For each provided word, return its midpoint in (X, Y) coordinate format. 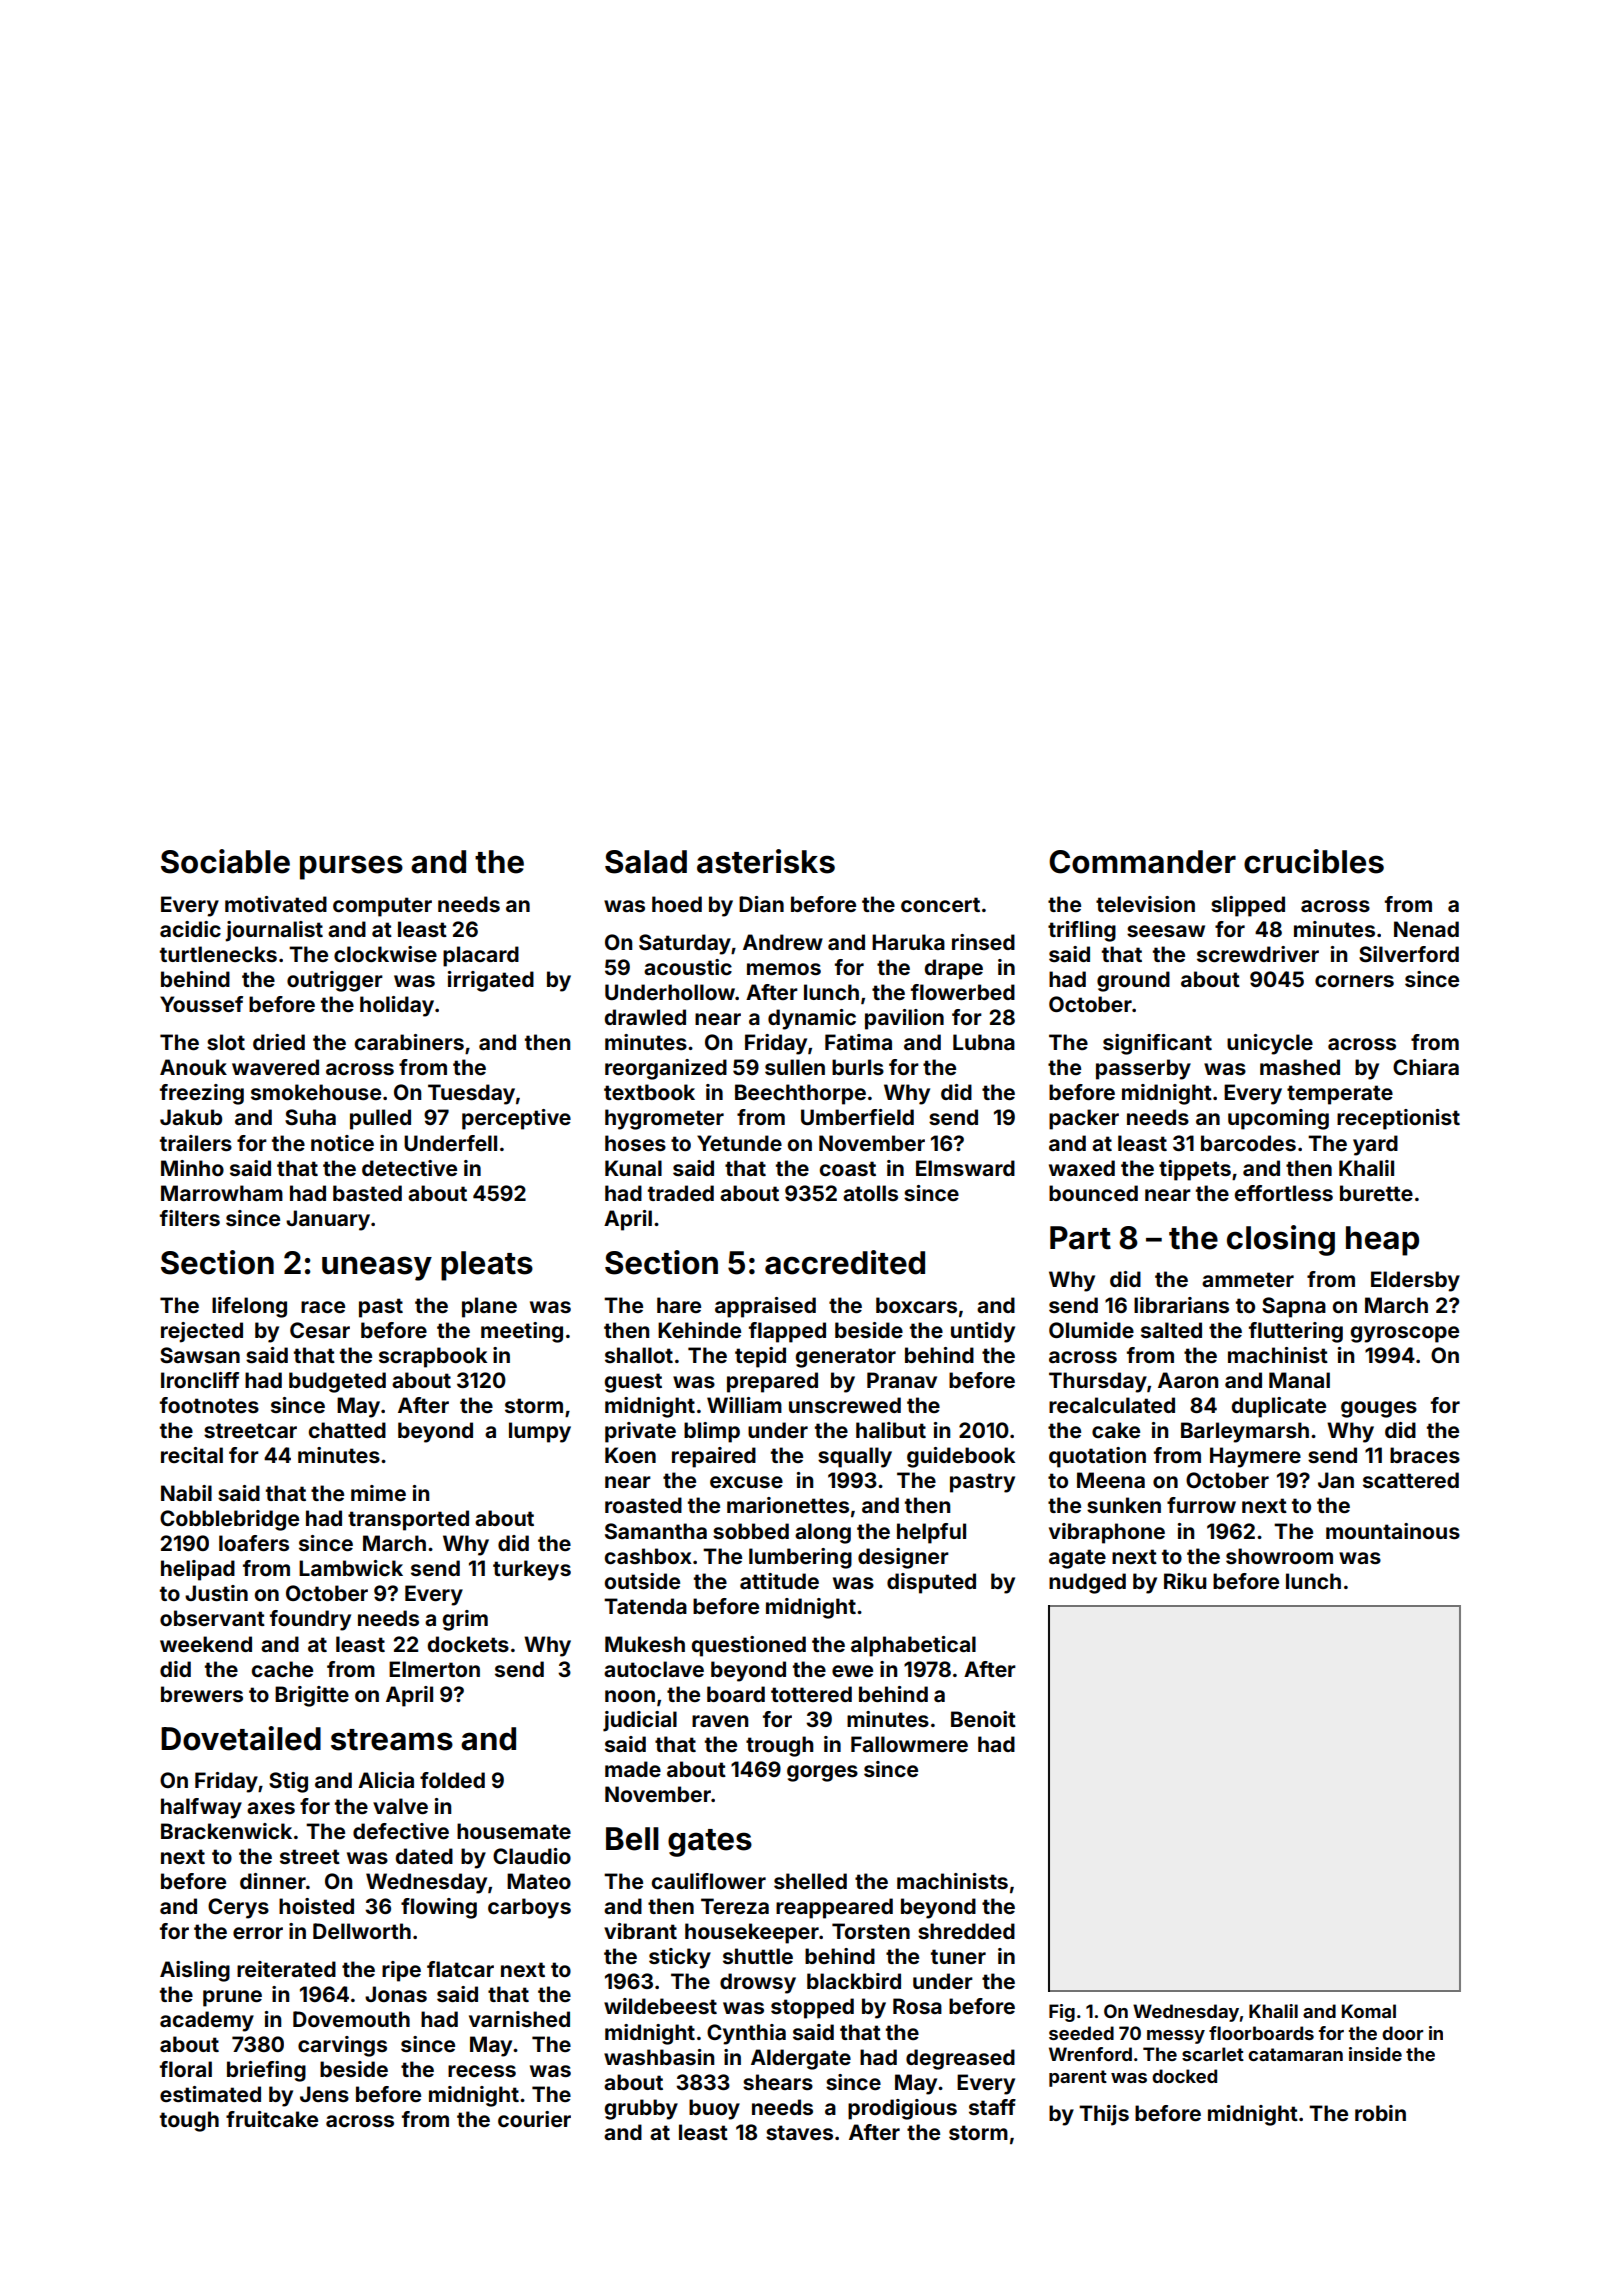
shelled (810, 1881)
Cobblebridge (229, 1520)
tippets (1195, 1170)
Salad (646, 862)
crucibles (1314, 861)
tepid (760, 1357)
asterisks (766, 861)
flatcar (460, 1969)
